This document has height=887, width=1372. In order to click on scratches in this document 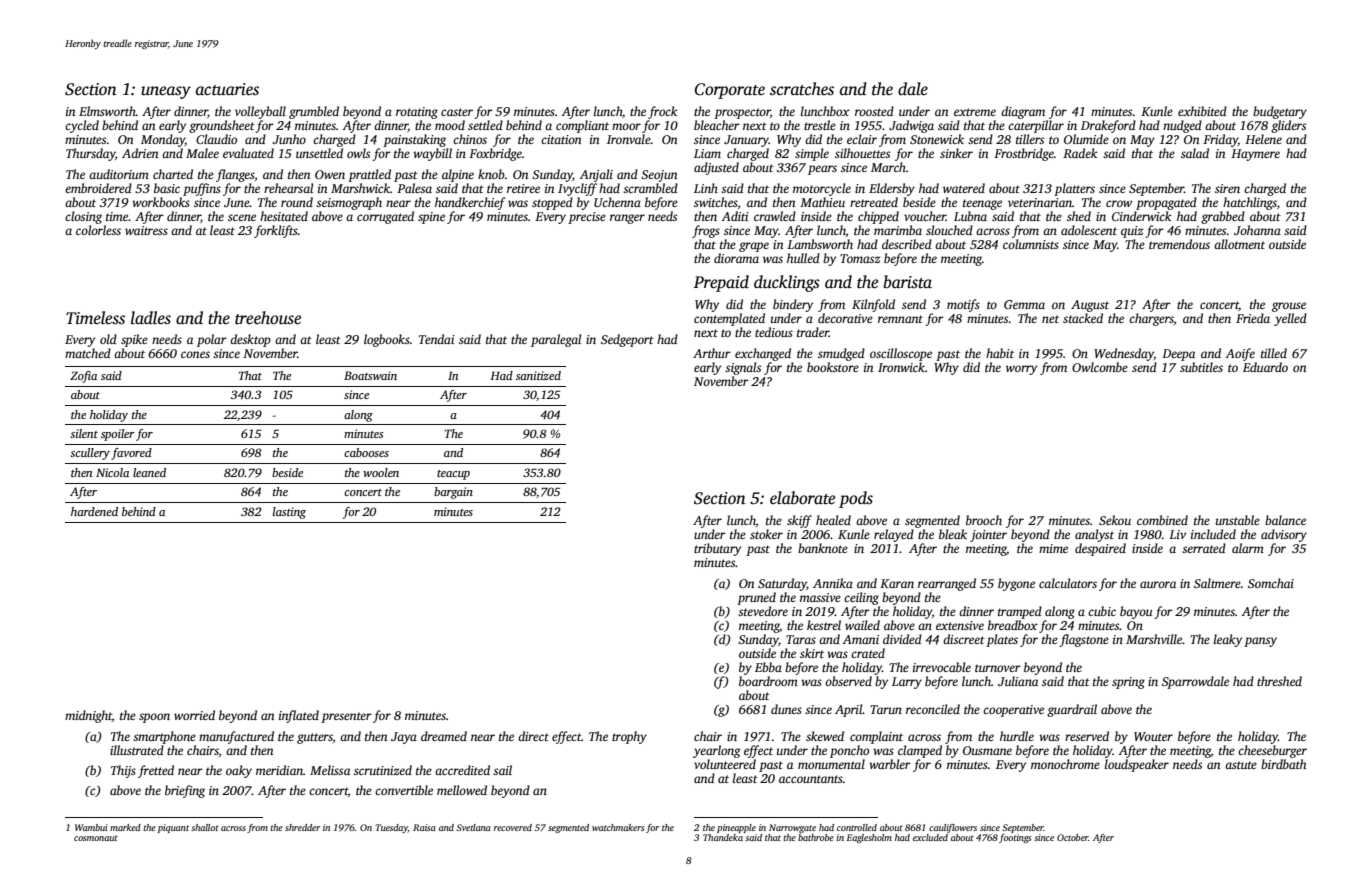, I will do `click(802, 89)`.
